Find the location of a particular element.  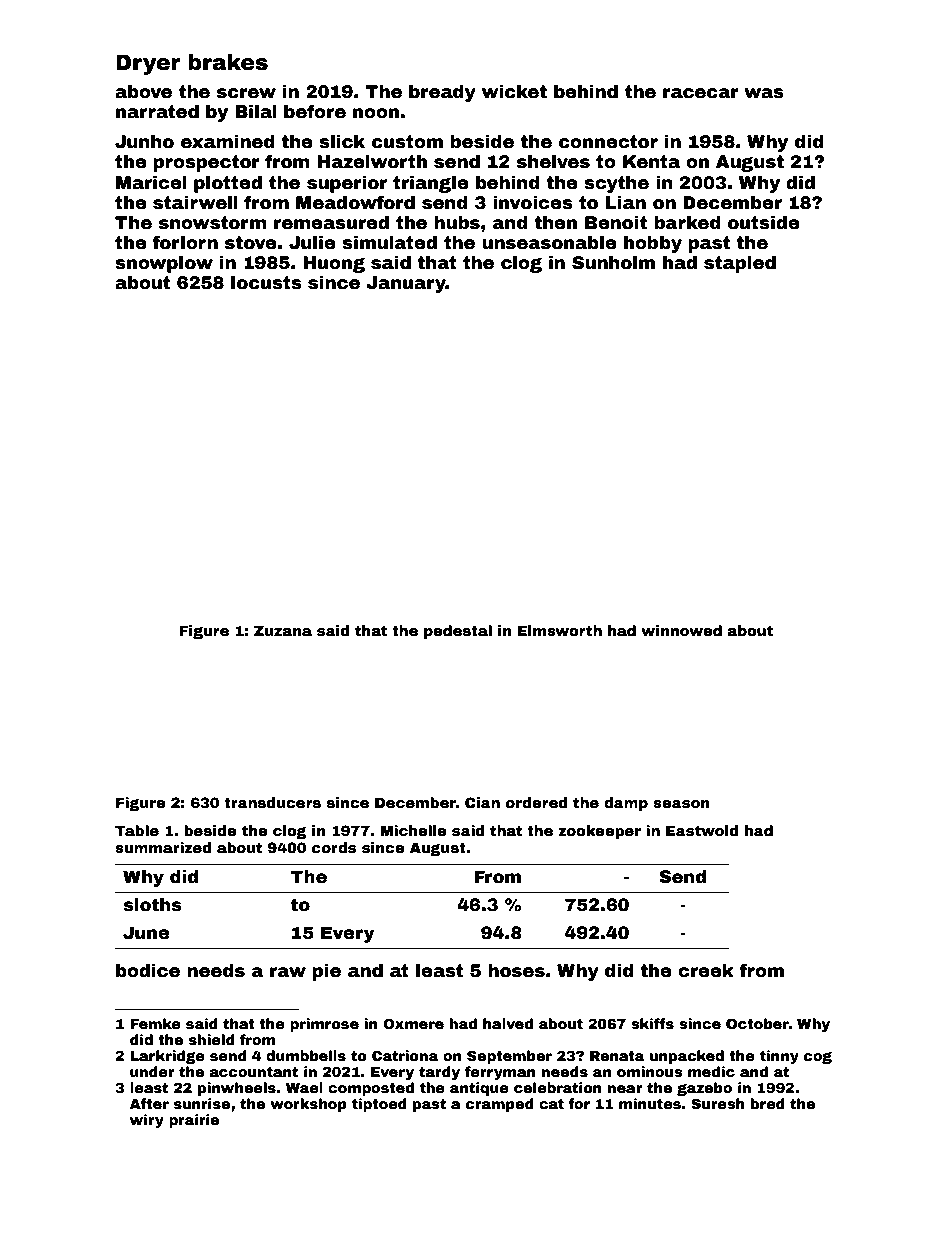

noon is located at coordinates (376, 113).
